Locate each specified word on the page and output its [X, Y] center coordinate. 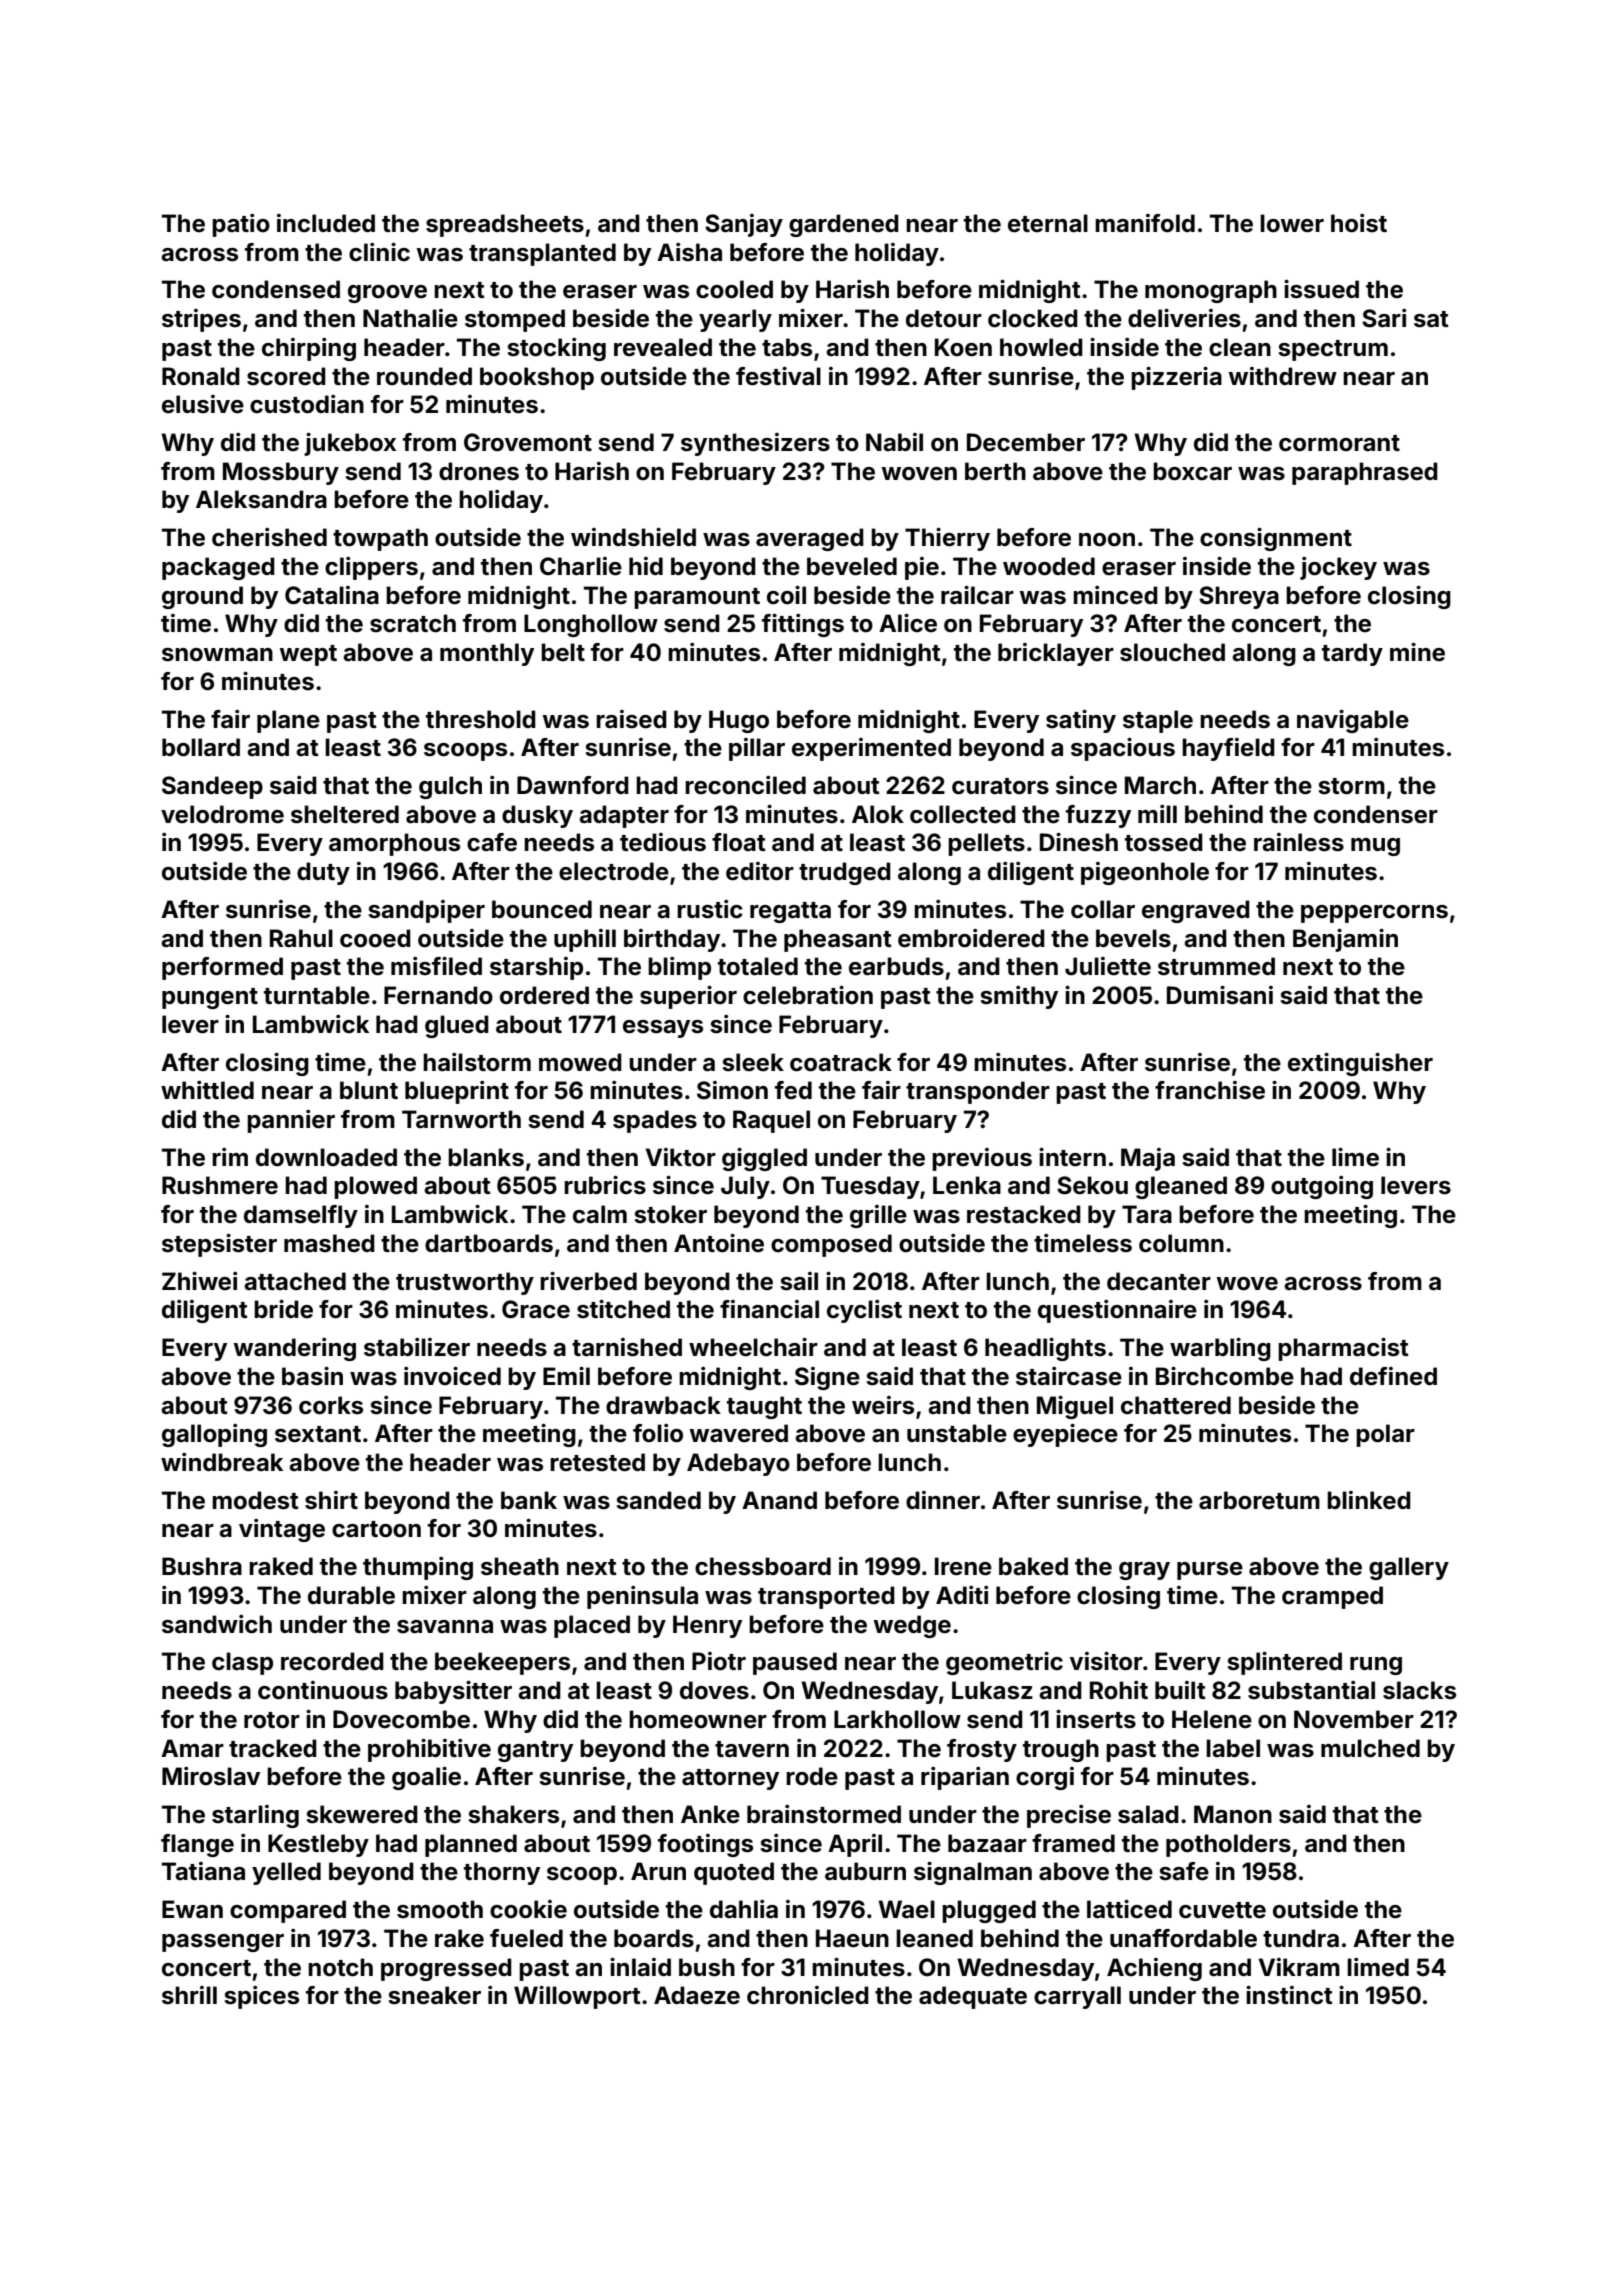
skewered [362, 1814]
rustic [710, 909]
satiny [1081, 721]
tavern [752, 1749]
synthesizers [755, 444]
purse [1210, 1571]
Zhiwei [199, 1281]
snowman [217, 655]
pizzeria [1176, 378]
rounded [424, 376]
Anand [779, 1500]
